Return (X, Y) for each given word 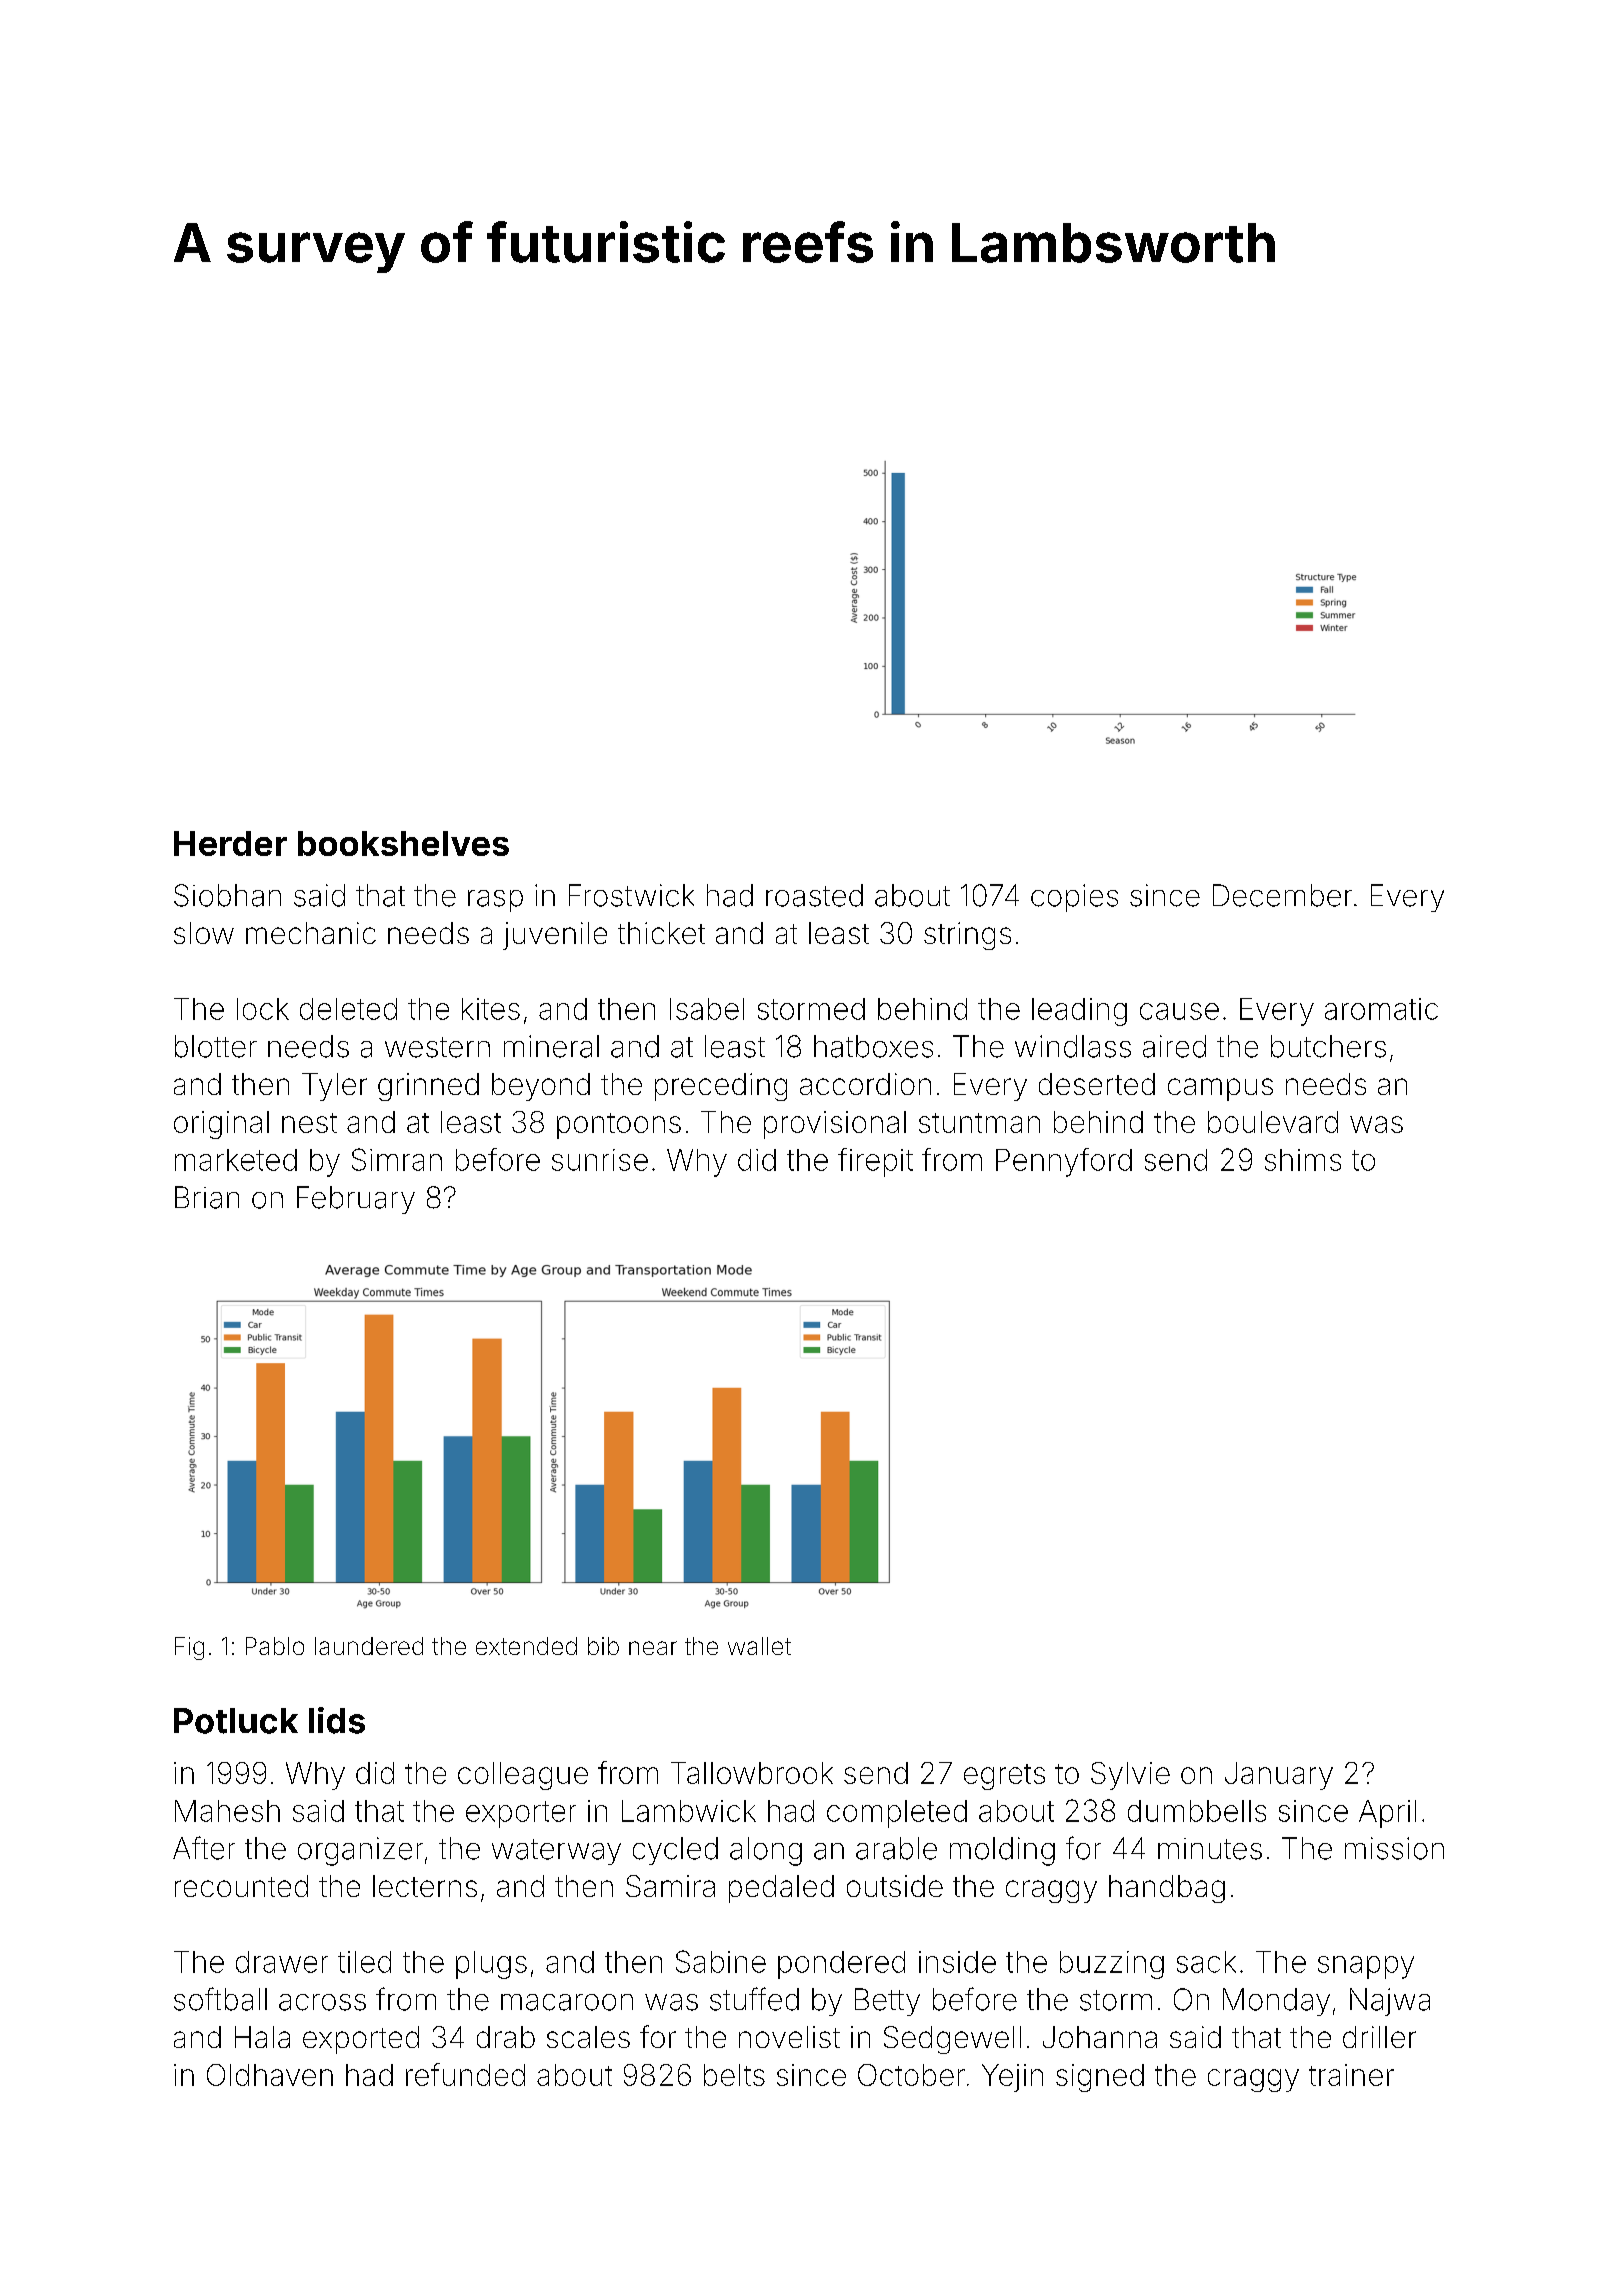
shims (1303, 1160)
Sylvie (1130, 1776)
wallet (759, 1646)
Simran (397, 1159)
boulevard (1273, 1122)
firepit (875, 1162)
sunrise (600, 1160)
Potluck (236, 1721)
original (221, 1125)
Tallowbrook (752, 1773)
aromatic (1381, 1009)
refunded (465, 2074)
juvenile (555, 936)
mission (1394, 1848)
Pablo (275, 1646)
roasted (814, 895)
